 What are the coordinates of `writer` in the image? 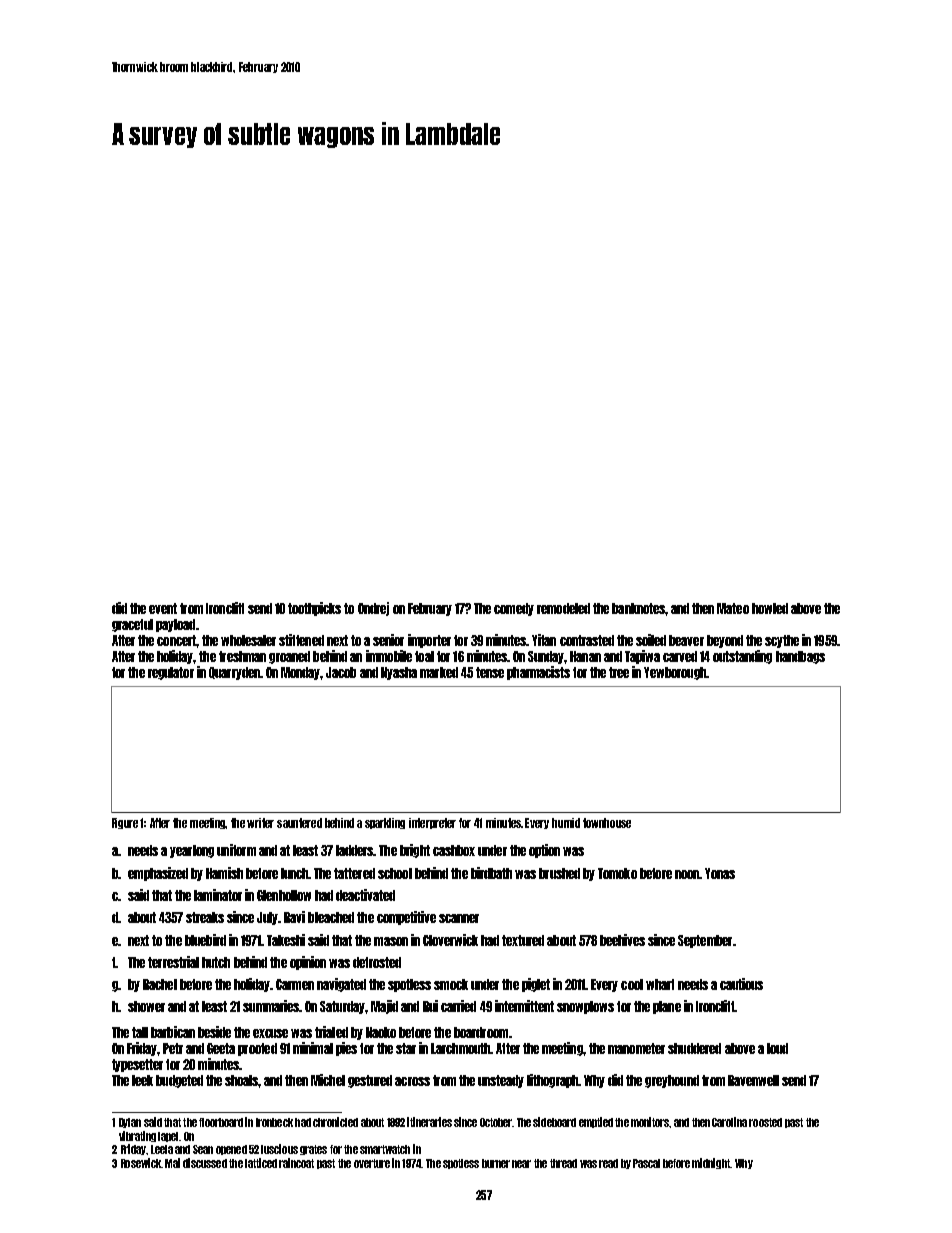 It's located at (260, 823).
